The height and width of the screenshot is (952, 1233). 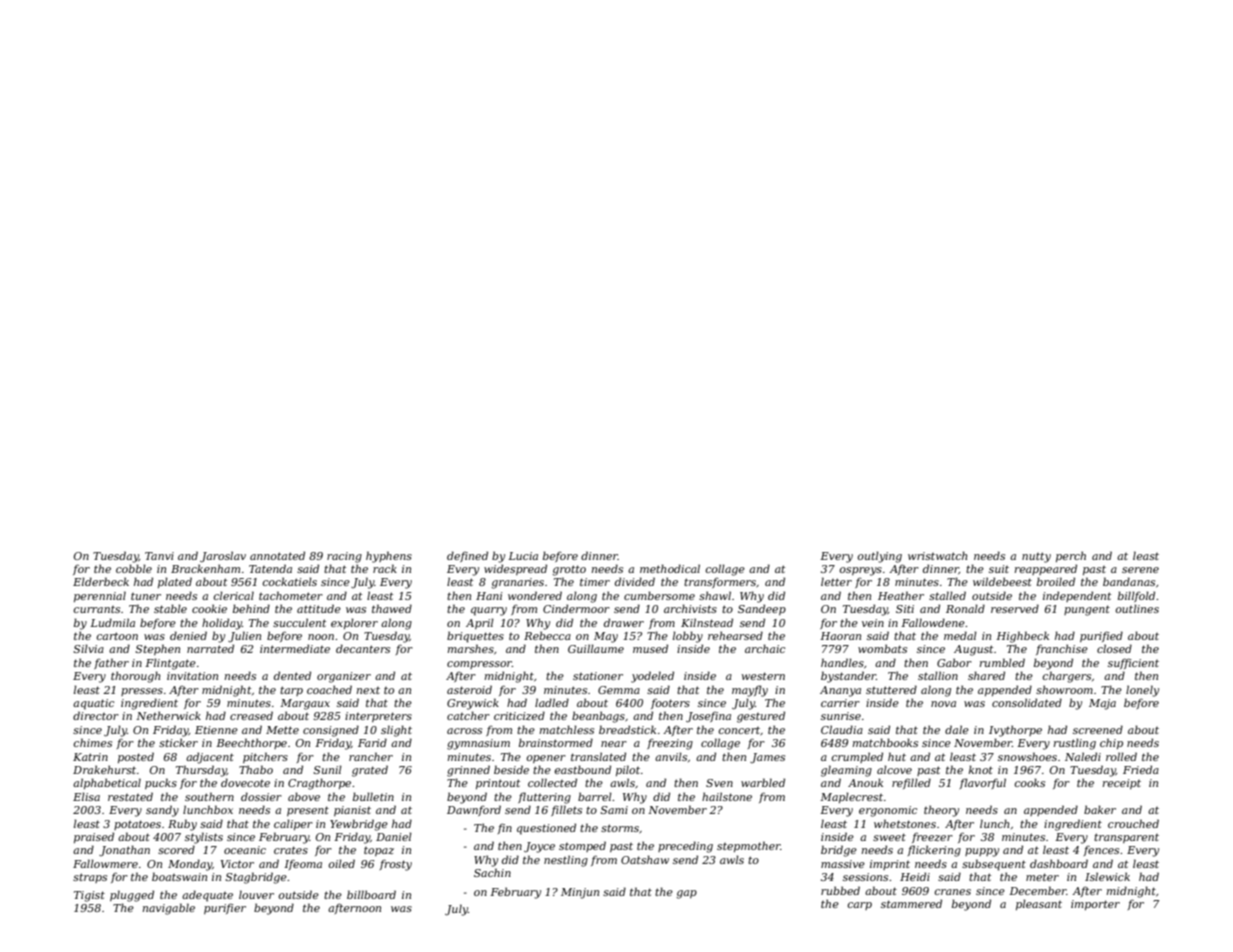 I want to click on defined, so click(x=467, y=556).
